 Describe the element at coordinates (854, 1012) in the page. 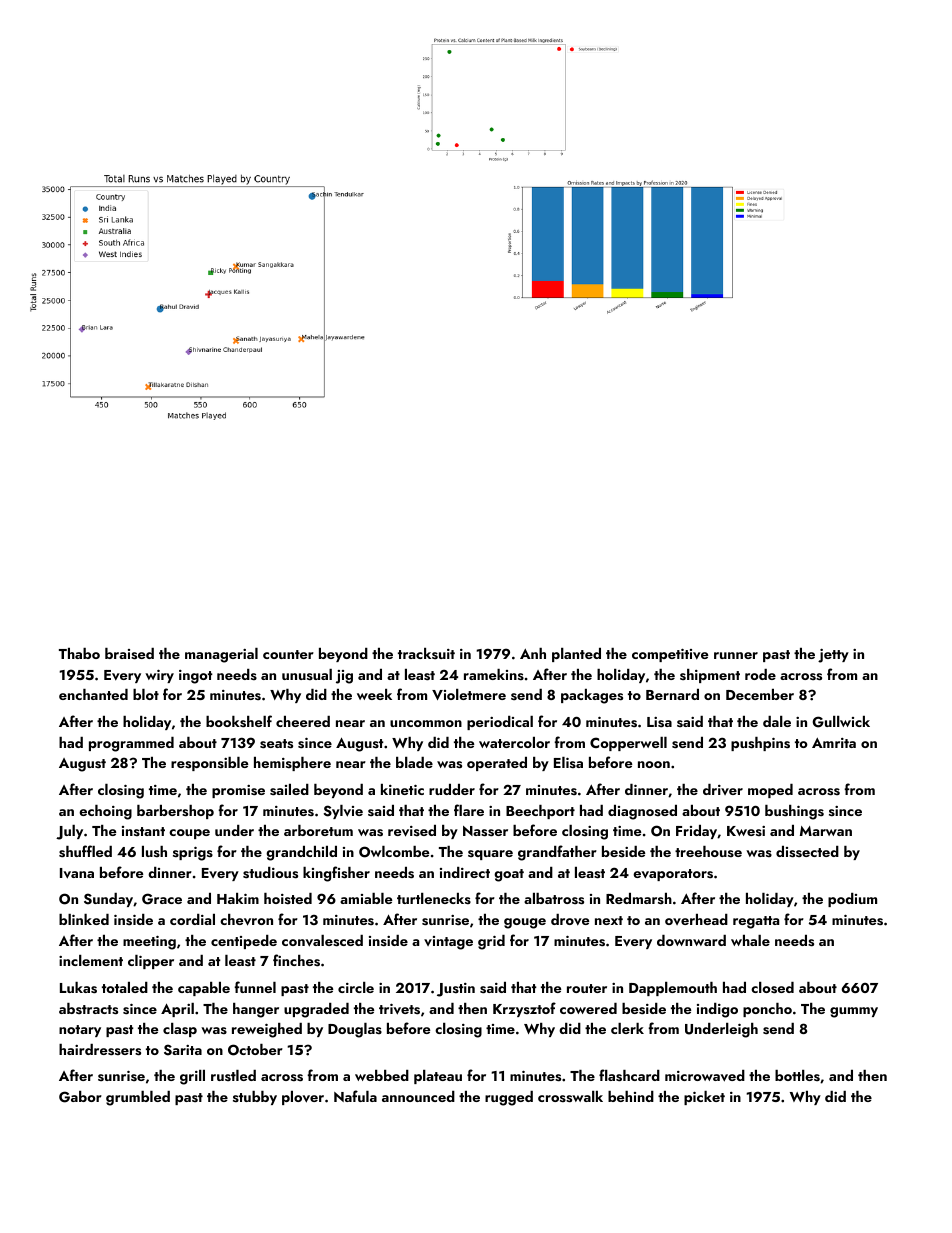

I see `gummy` at that location.
